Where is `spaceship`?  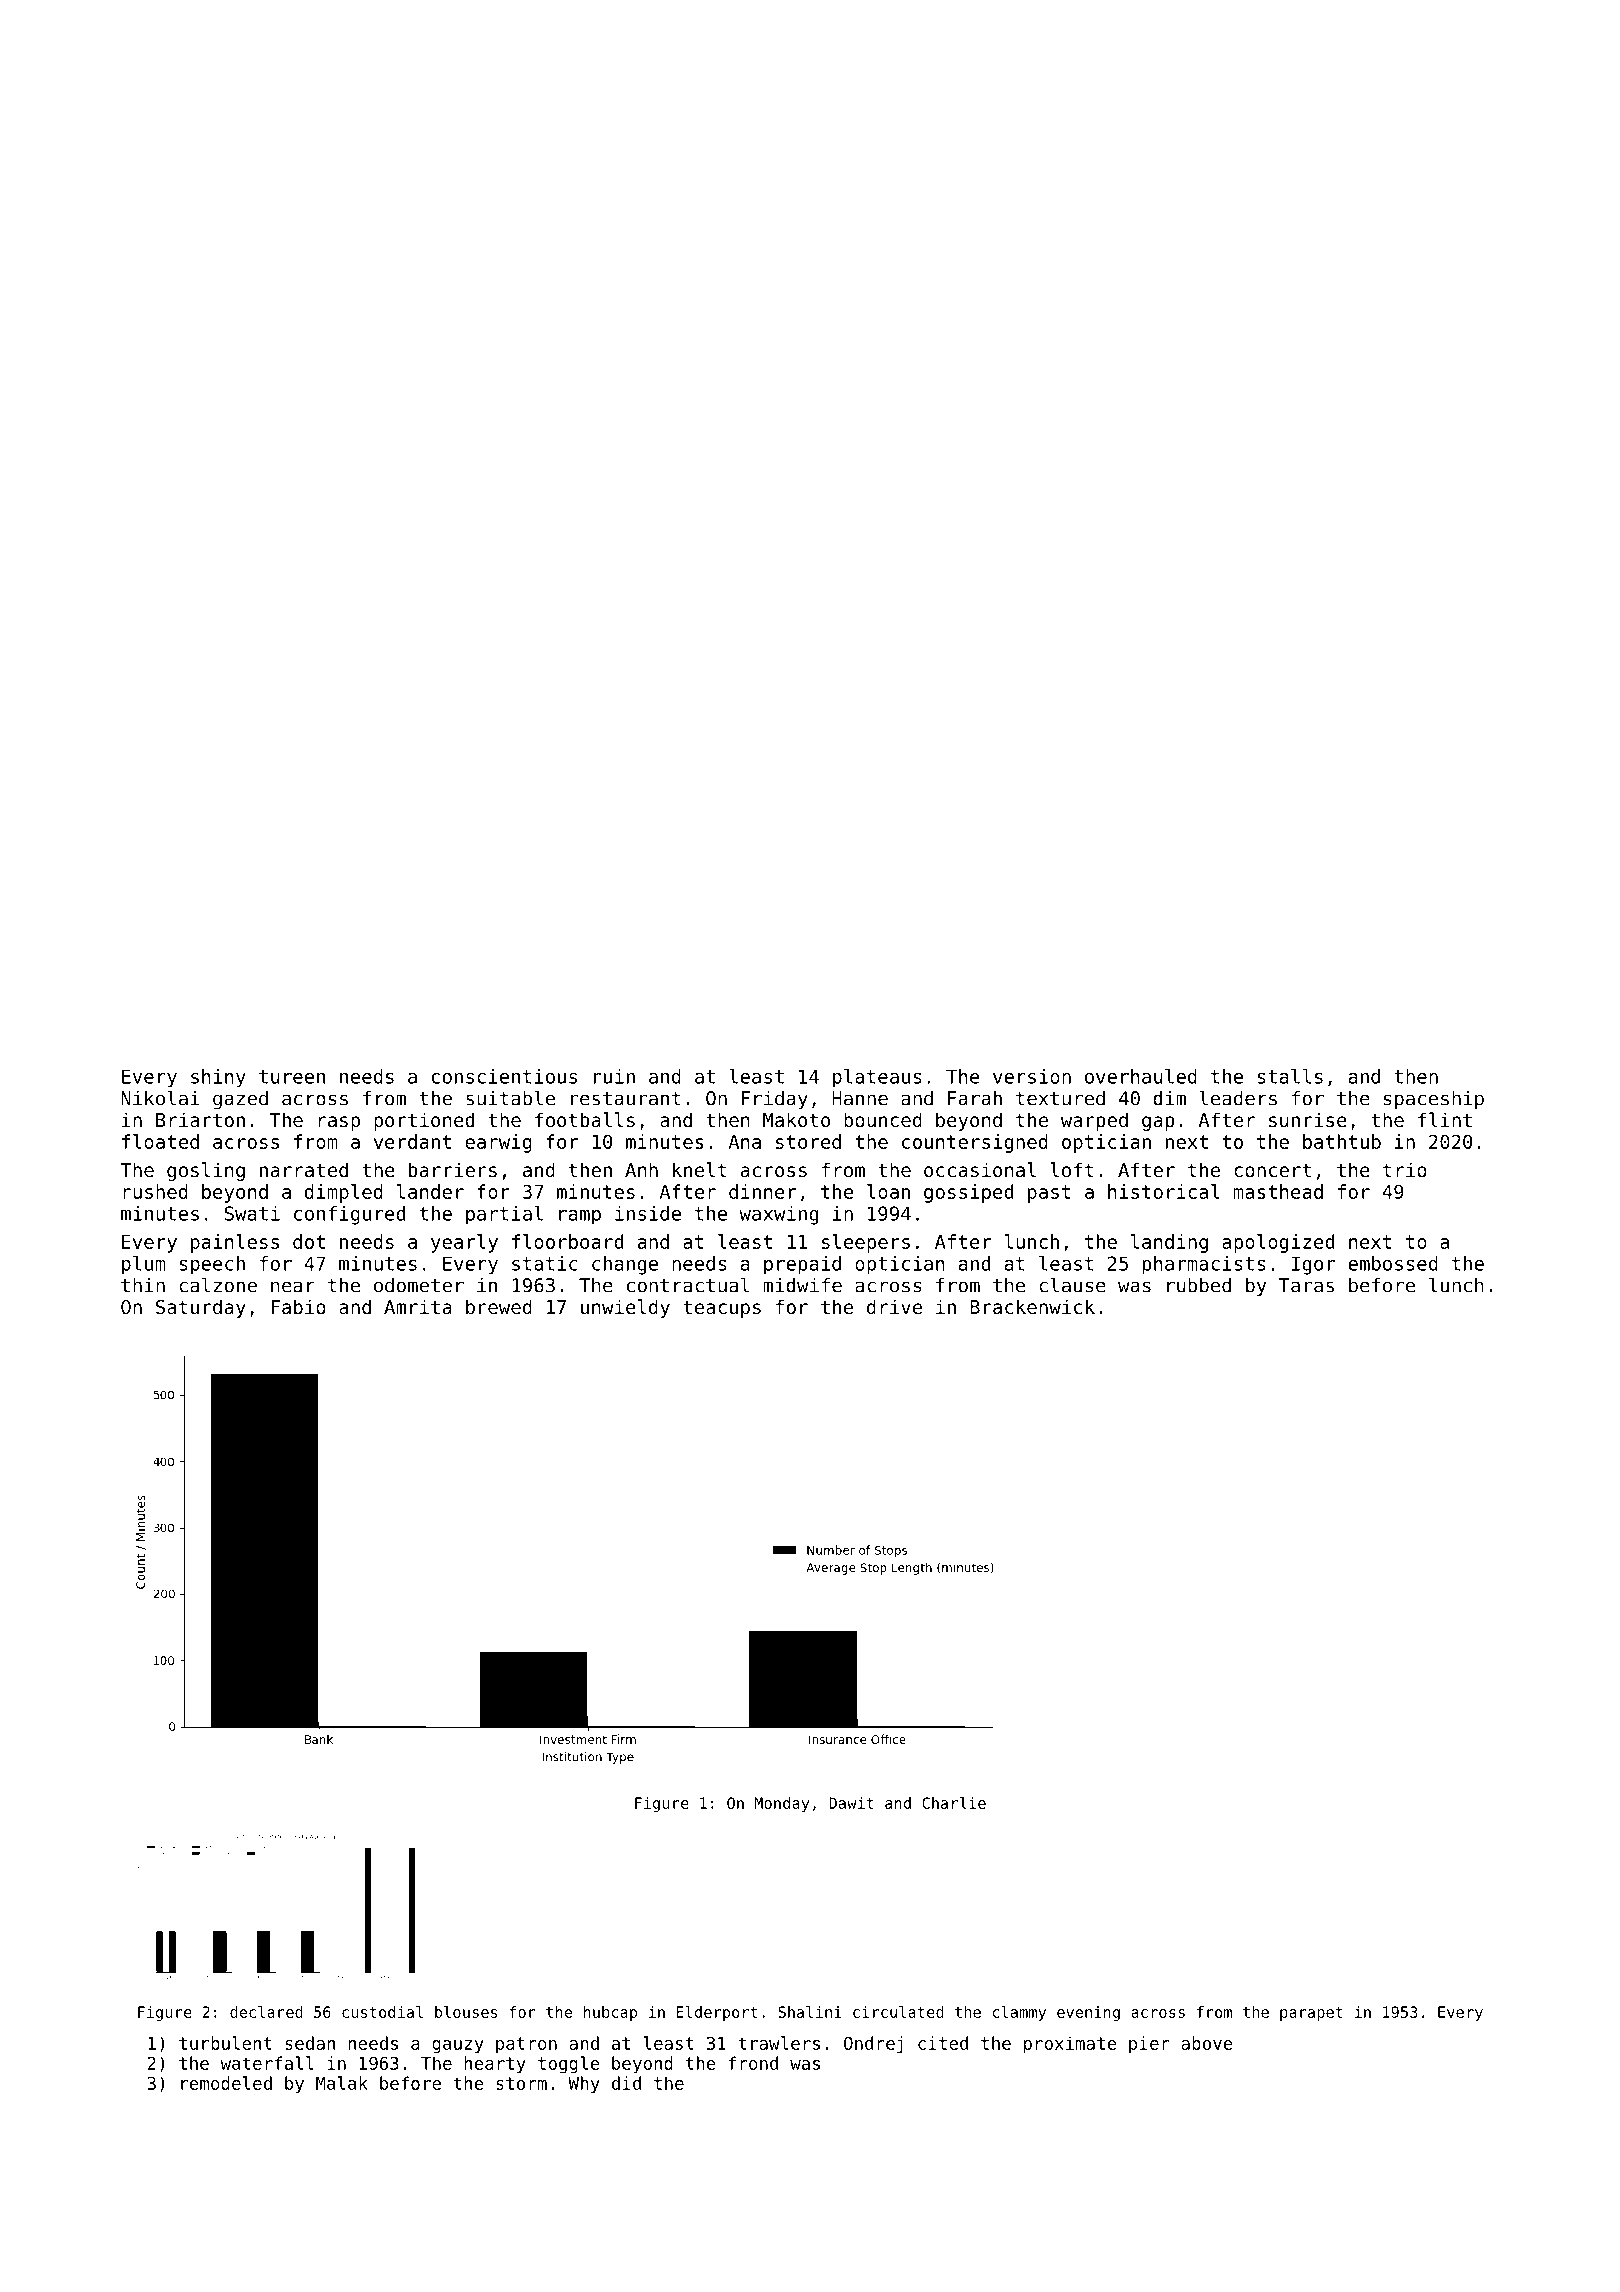 spaceship is located at coordinates (1434, 1100).
